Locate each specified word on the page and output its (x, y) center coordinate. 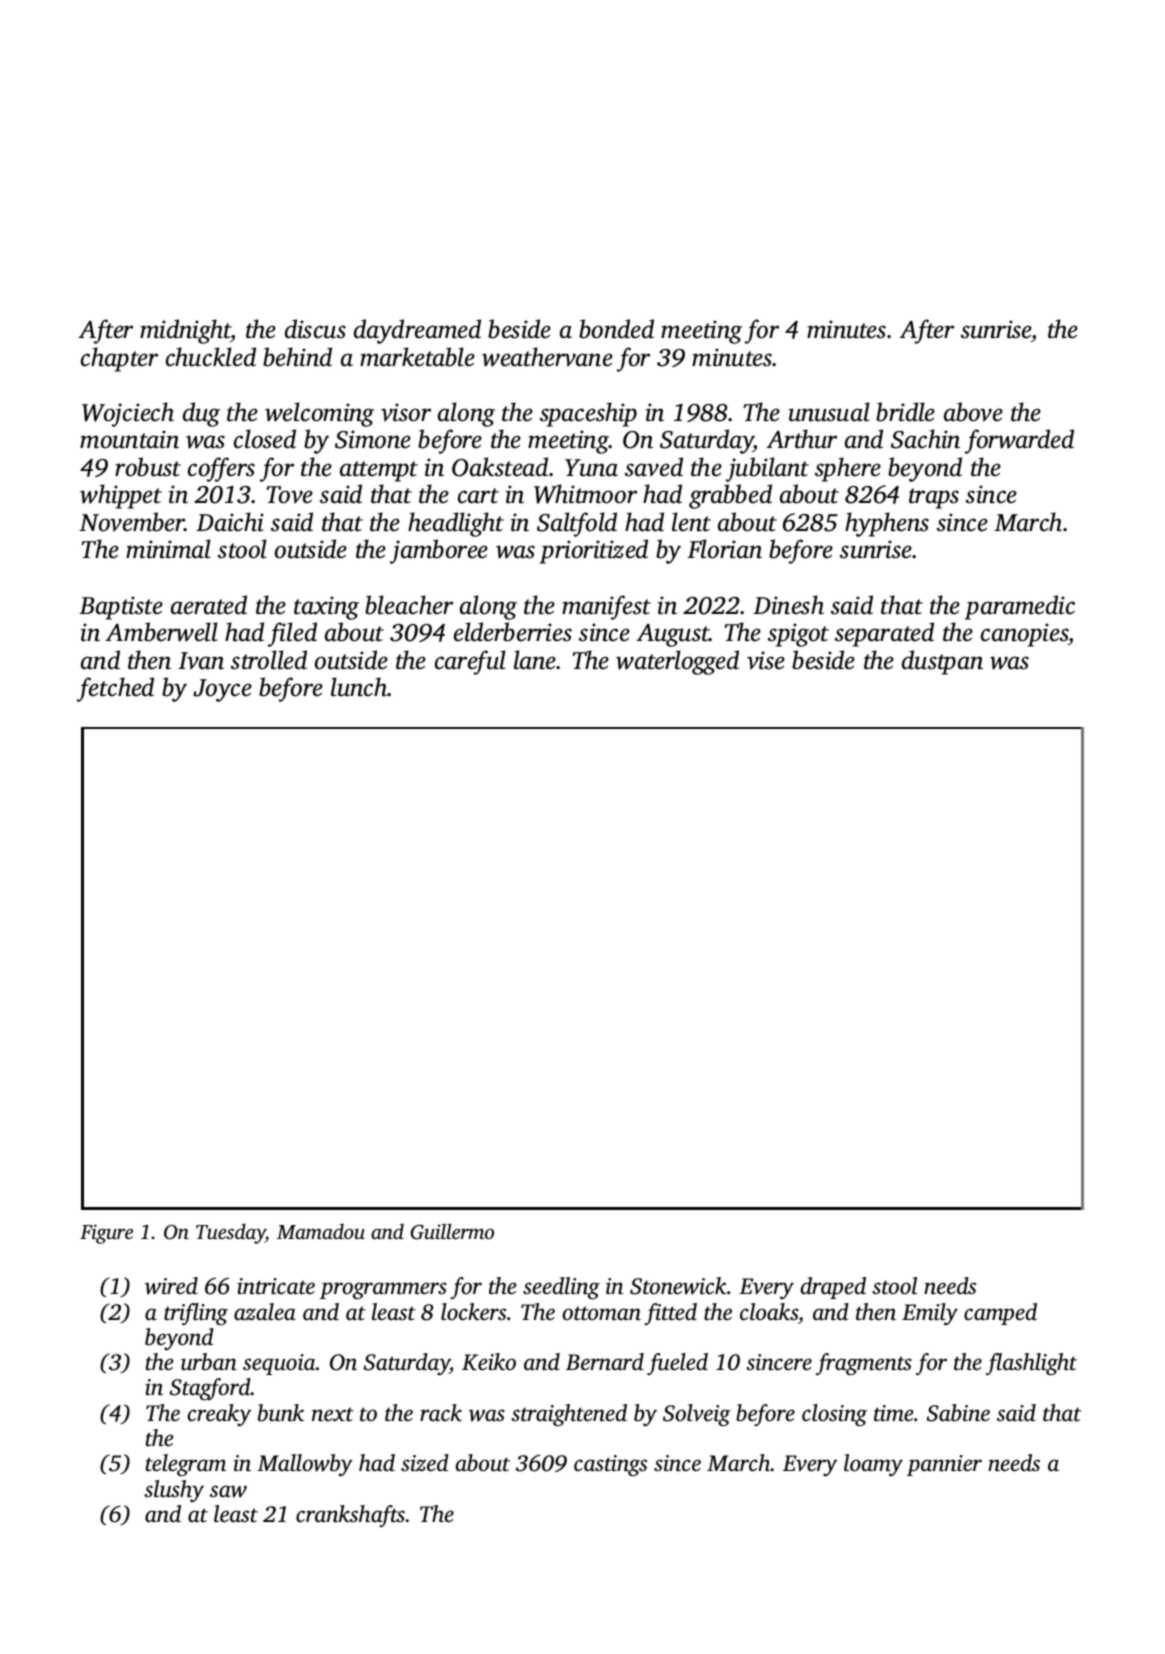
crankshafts (350, 1516)
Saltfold (577, 524)
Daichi (230, 522)
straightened (569, 1415)
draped (833, 1288)
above (973, 412)
